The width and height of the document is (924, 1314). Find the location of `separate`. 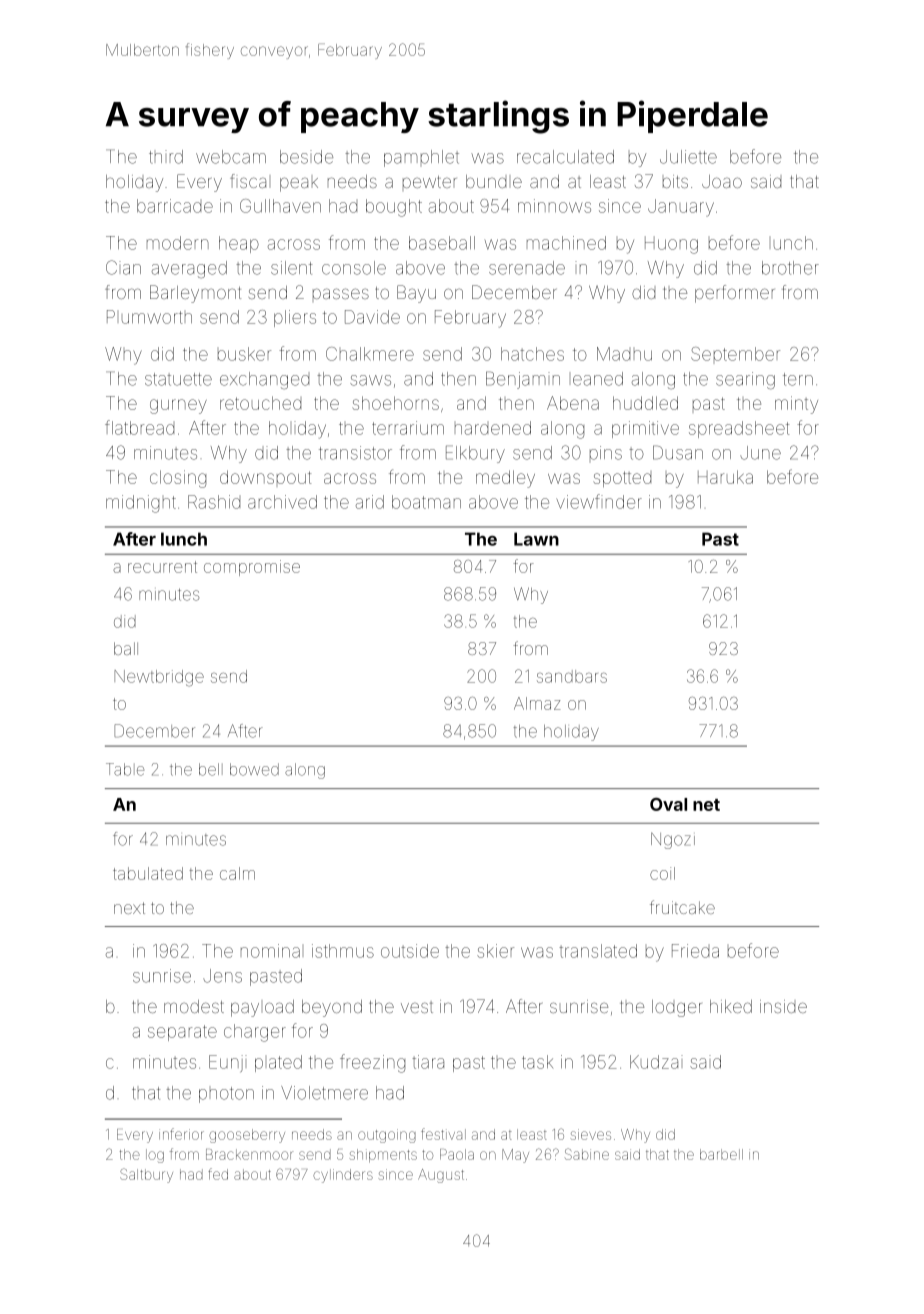

separate is located at coordinates (182, 1033).
